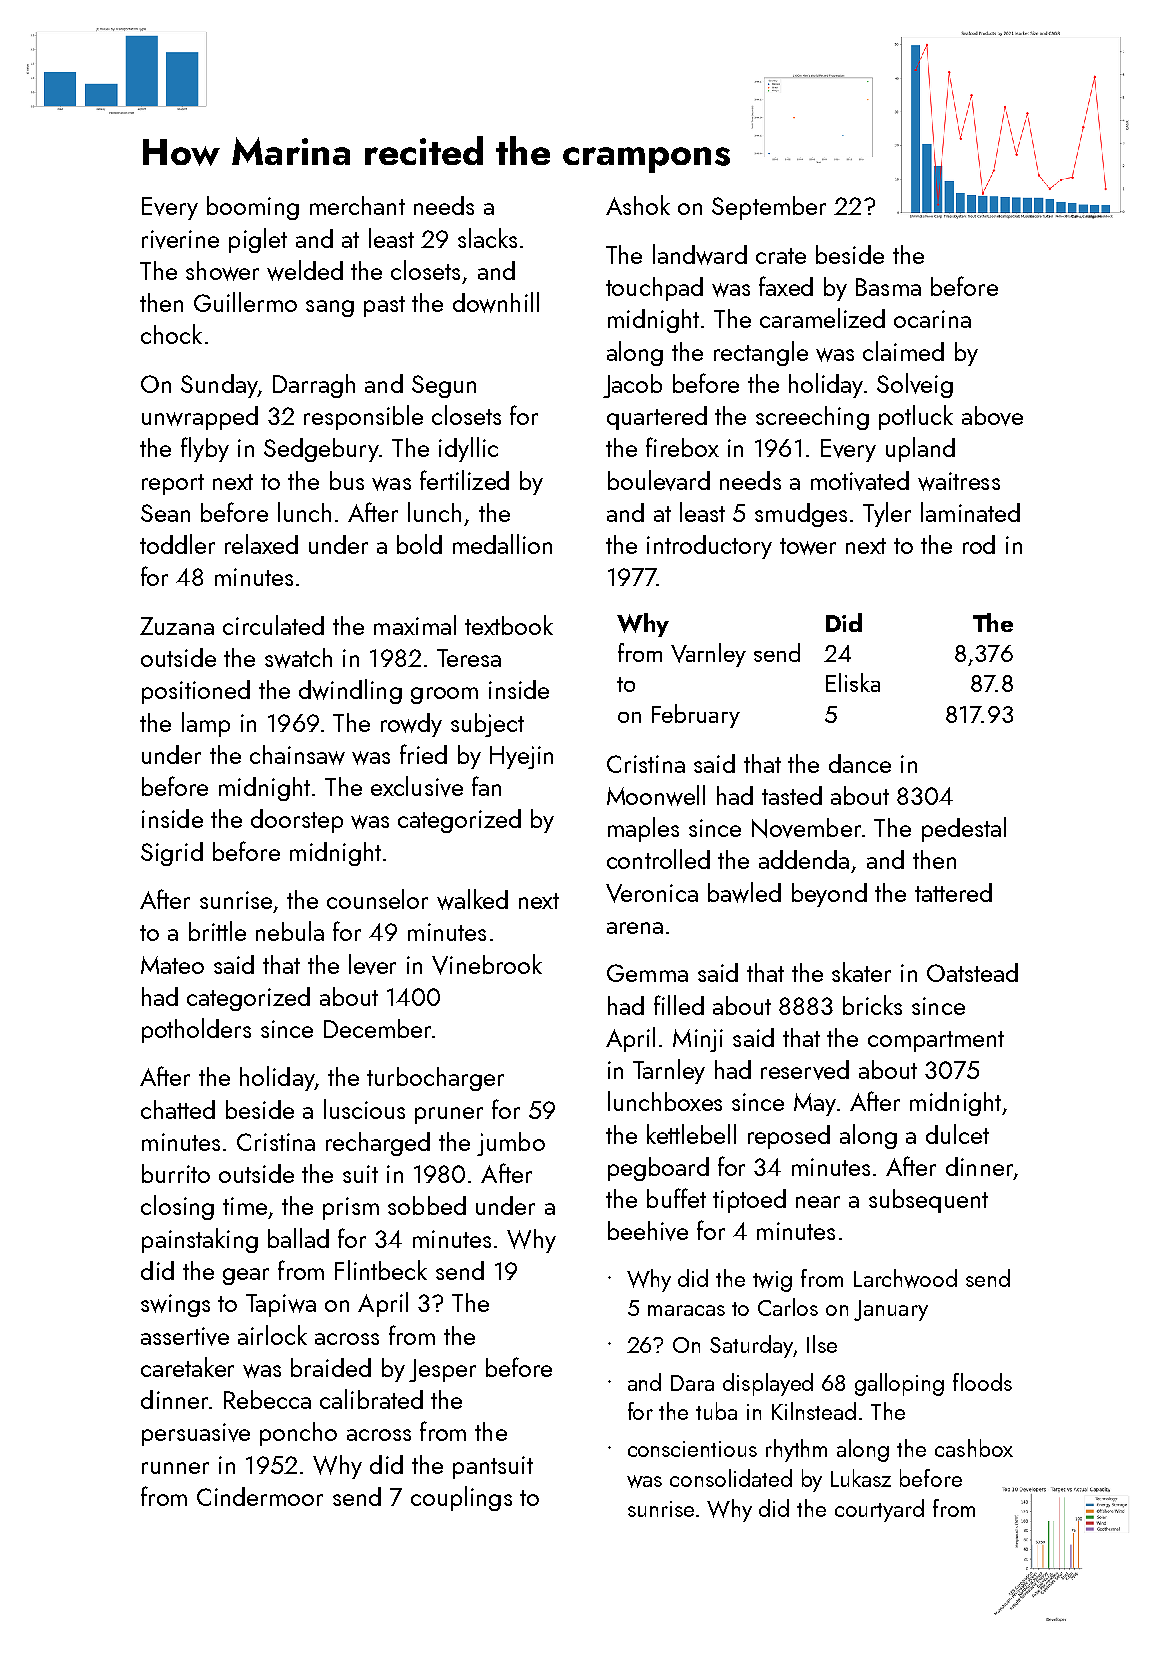 The image size is (1165, 1654). I want to click on maples, so click(643, 829).
